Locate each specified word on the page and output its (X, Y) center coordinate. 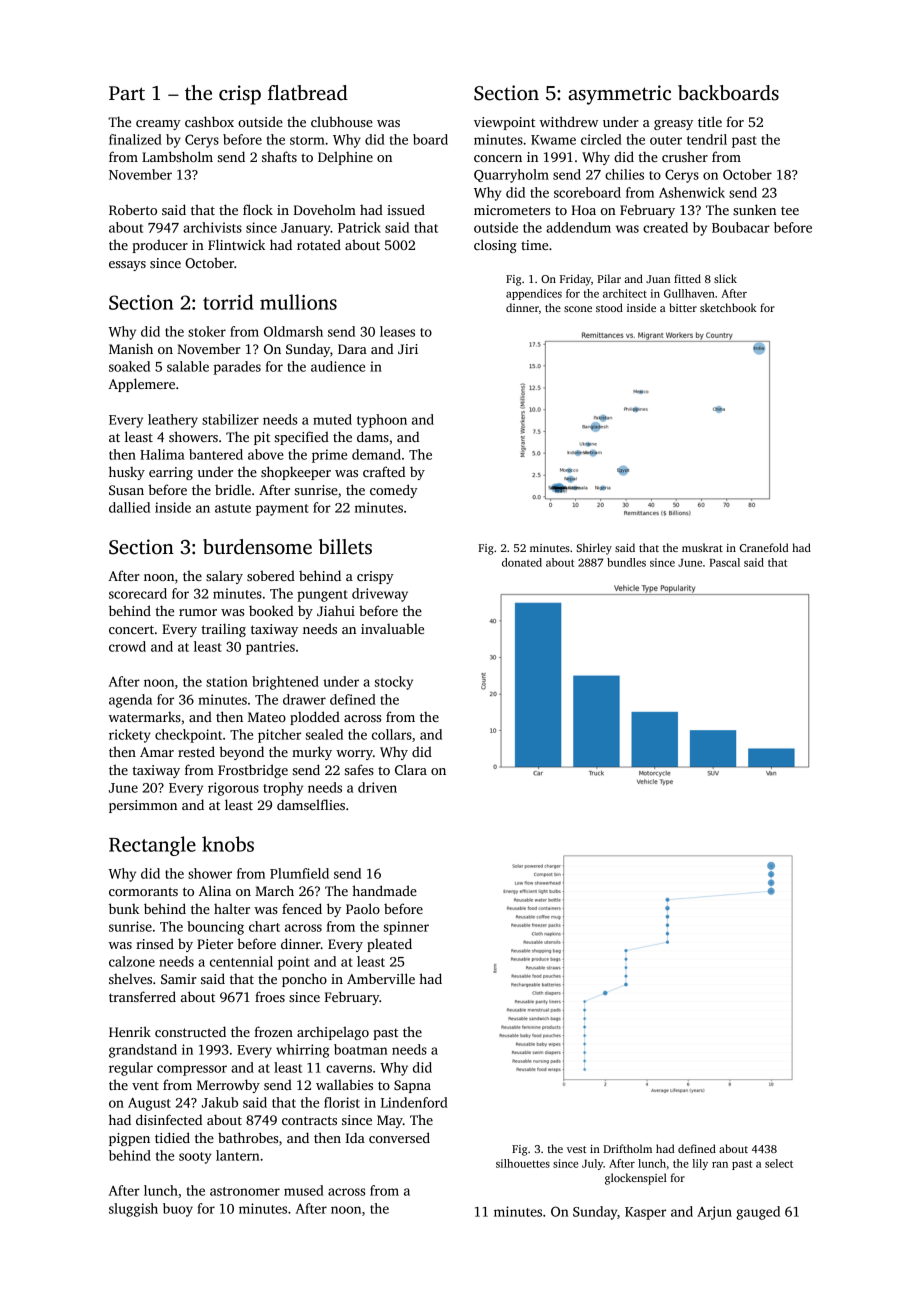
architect (625, 293)
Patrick (359, 227)
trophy (283, 789)
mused (304, 1190)
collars (392, 734)
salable (188, 366)
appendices (534, 294)
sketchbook (728, 307)
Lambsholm (177, 156)
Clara (411, 769)
